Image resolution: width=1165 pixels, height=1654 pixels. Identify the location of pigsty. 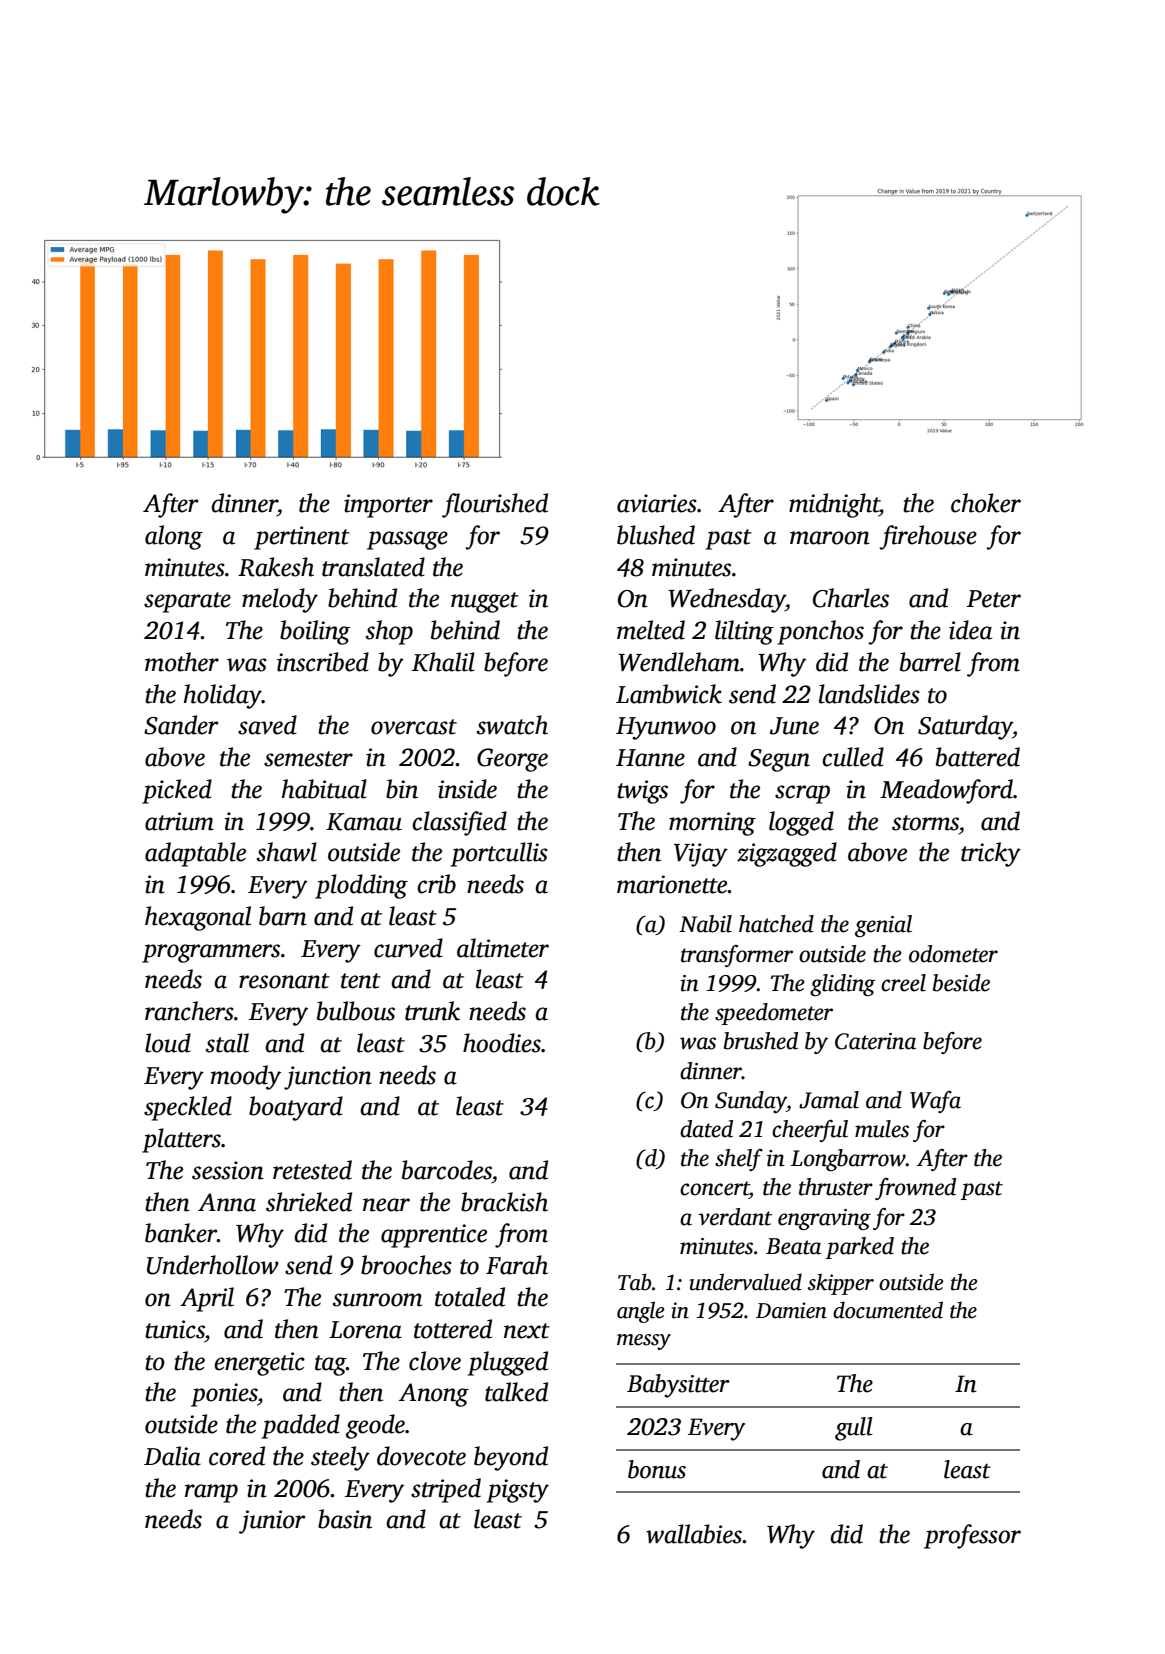
(518, 1491).
